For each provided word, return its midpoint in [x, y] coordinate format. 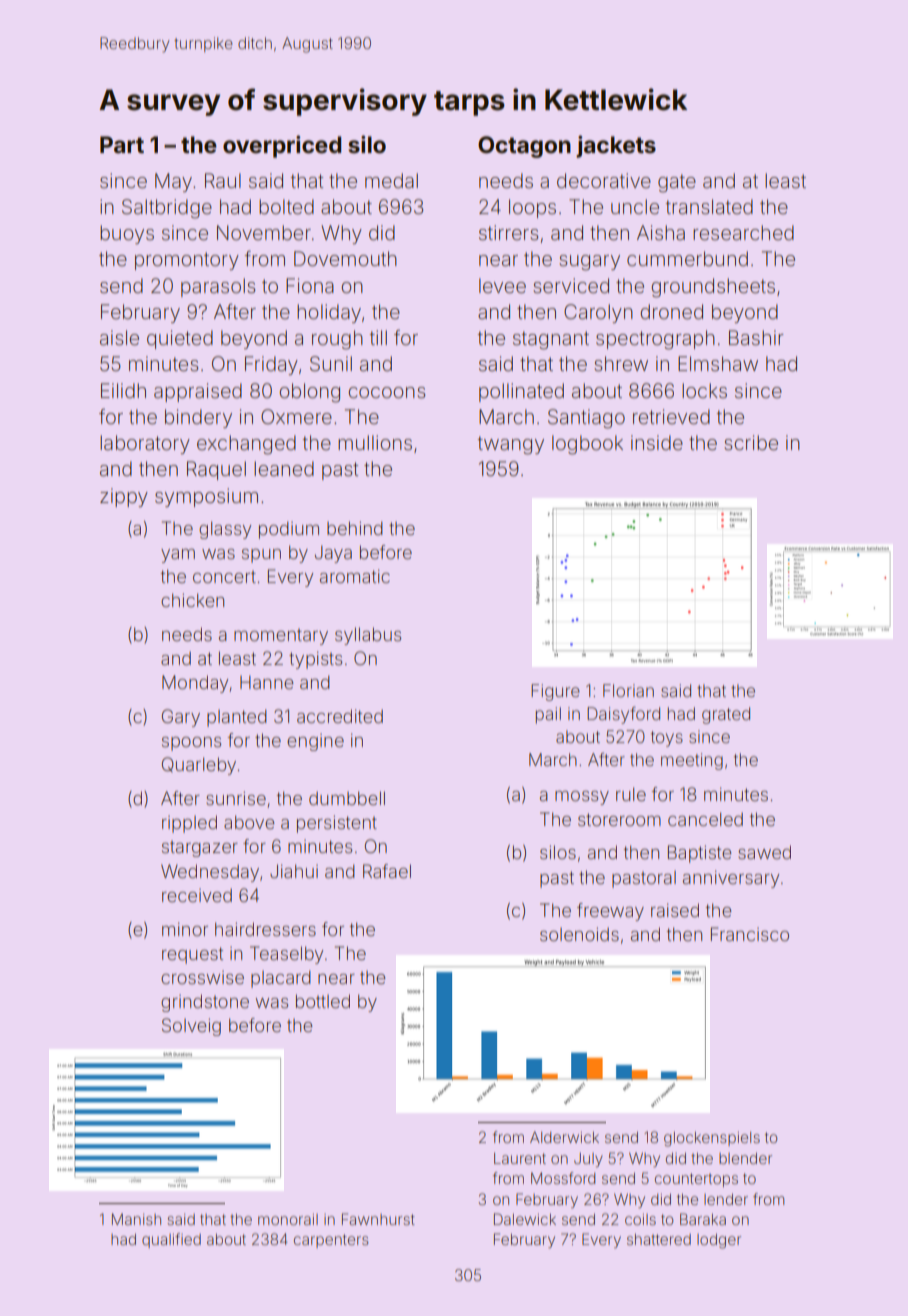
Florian [628, 690]
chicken [192, 600]
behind [355, 528]
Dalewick [525, 1219]
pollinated [521, 392]
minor [185, 929]
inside [657, 442]
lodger [719, 1241]
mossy [582, 798]
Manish [136, 1219]
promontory [187, 261]
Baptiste [700, 854]
